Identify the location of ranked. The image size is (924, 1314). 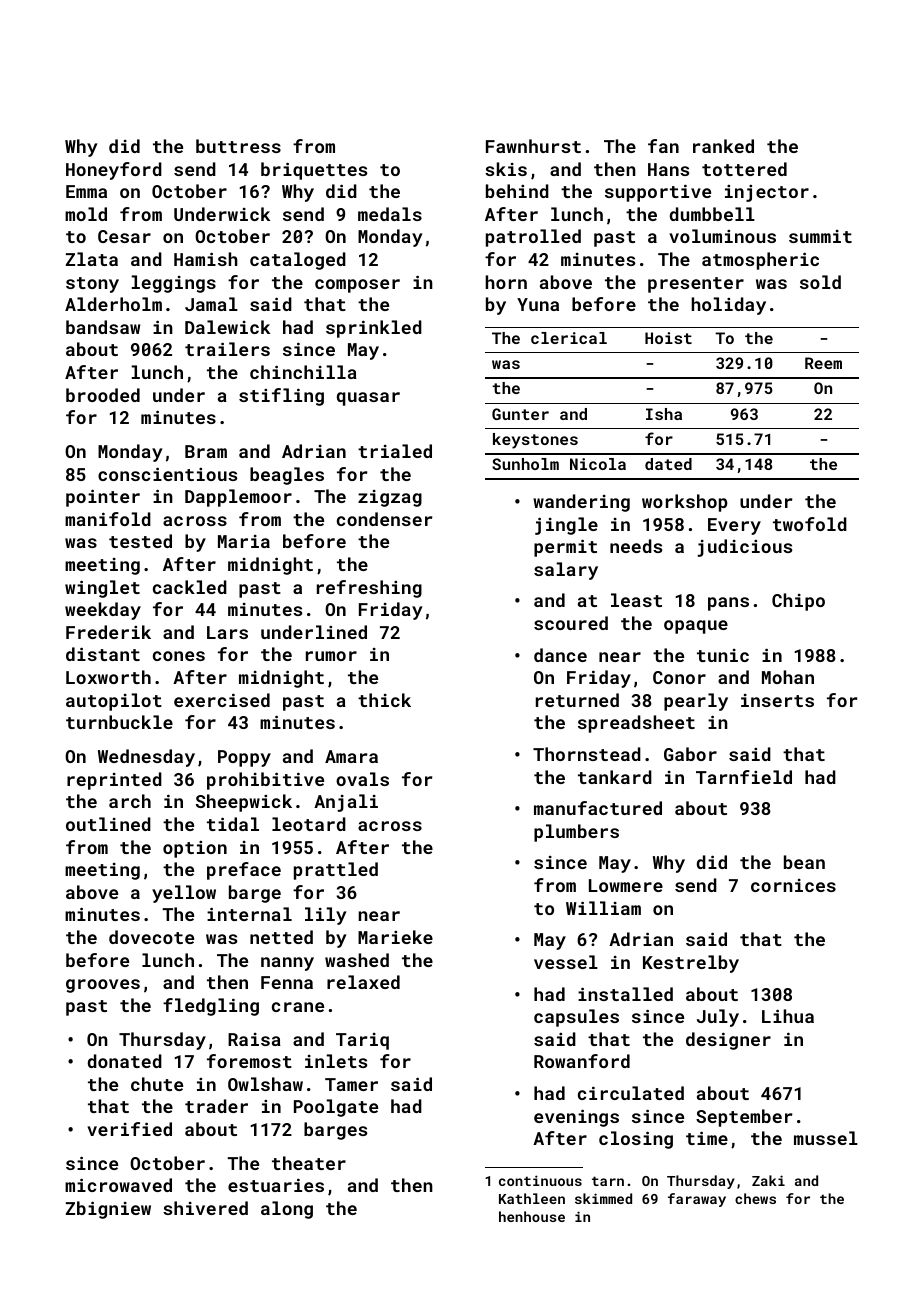
(723, 146).
